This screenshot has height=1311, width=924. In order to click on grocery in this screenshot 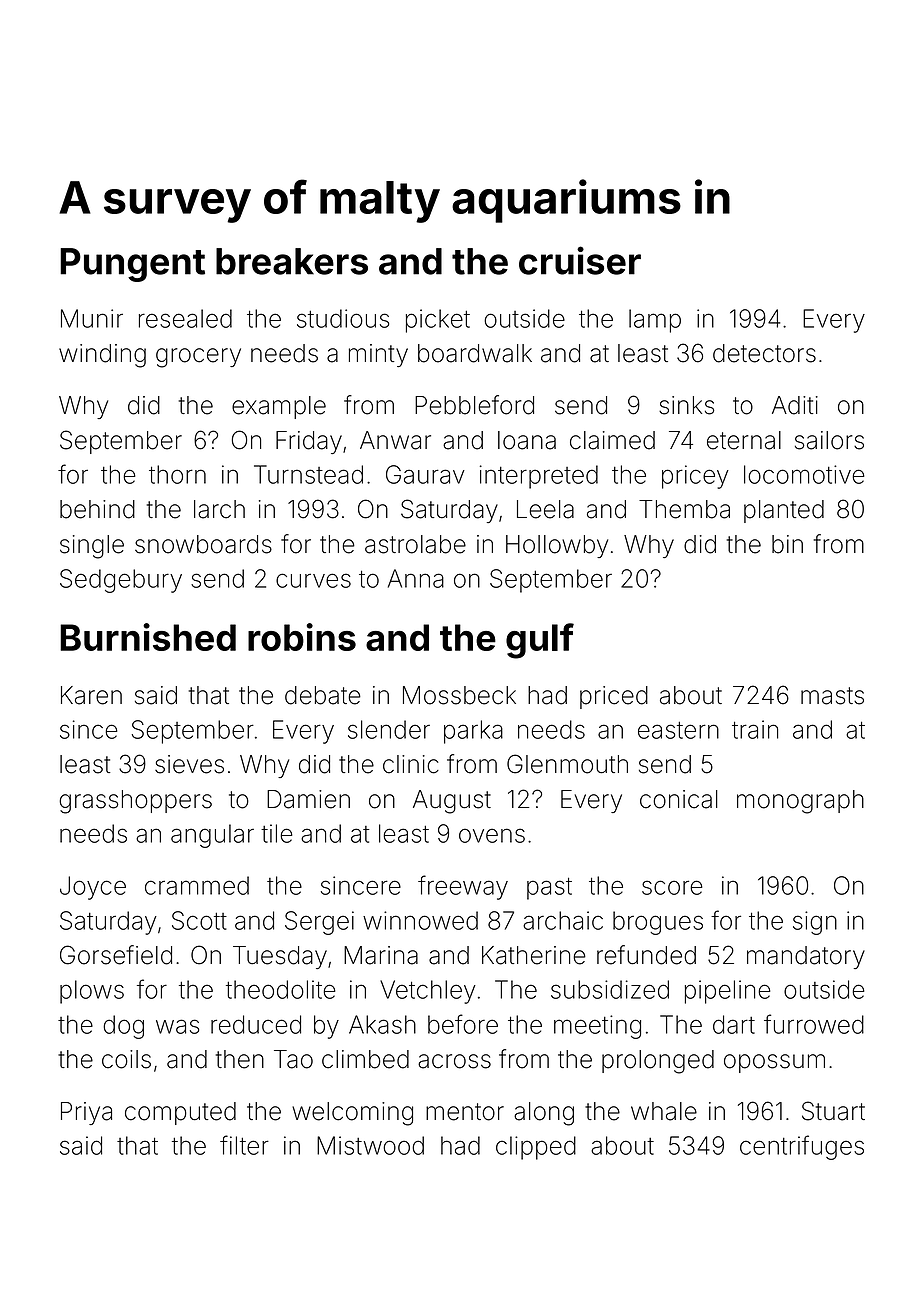, I will do `click(198, 358)`.
